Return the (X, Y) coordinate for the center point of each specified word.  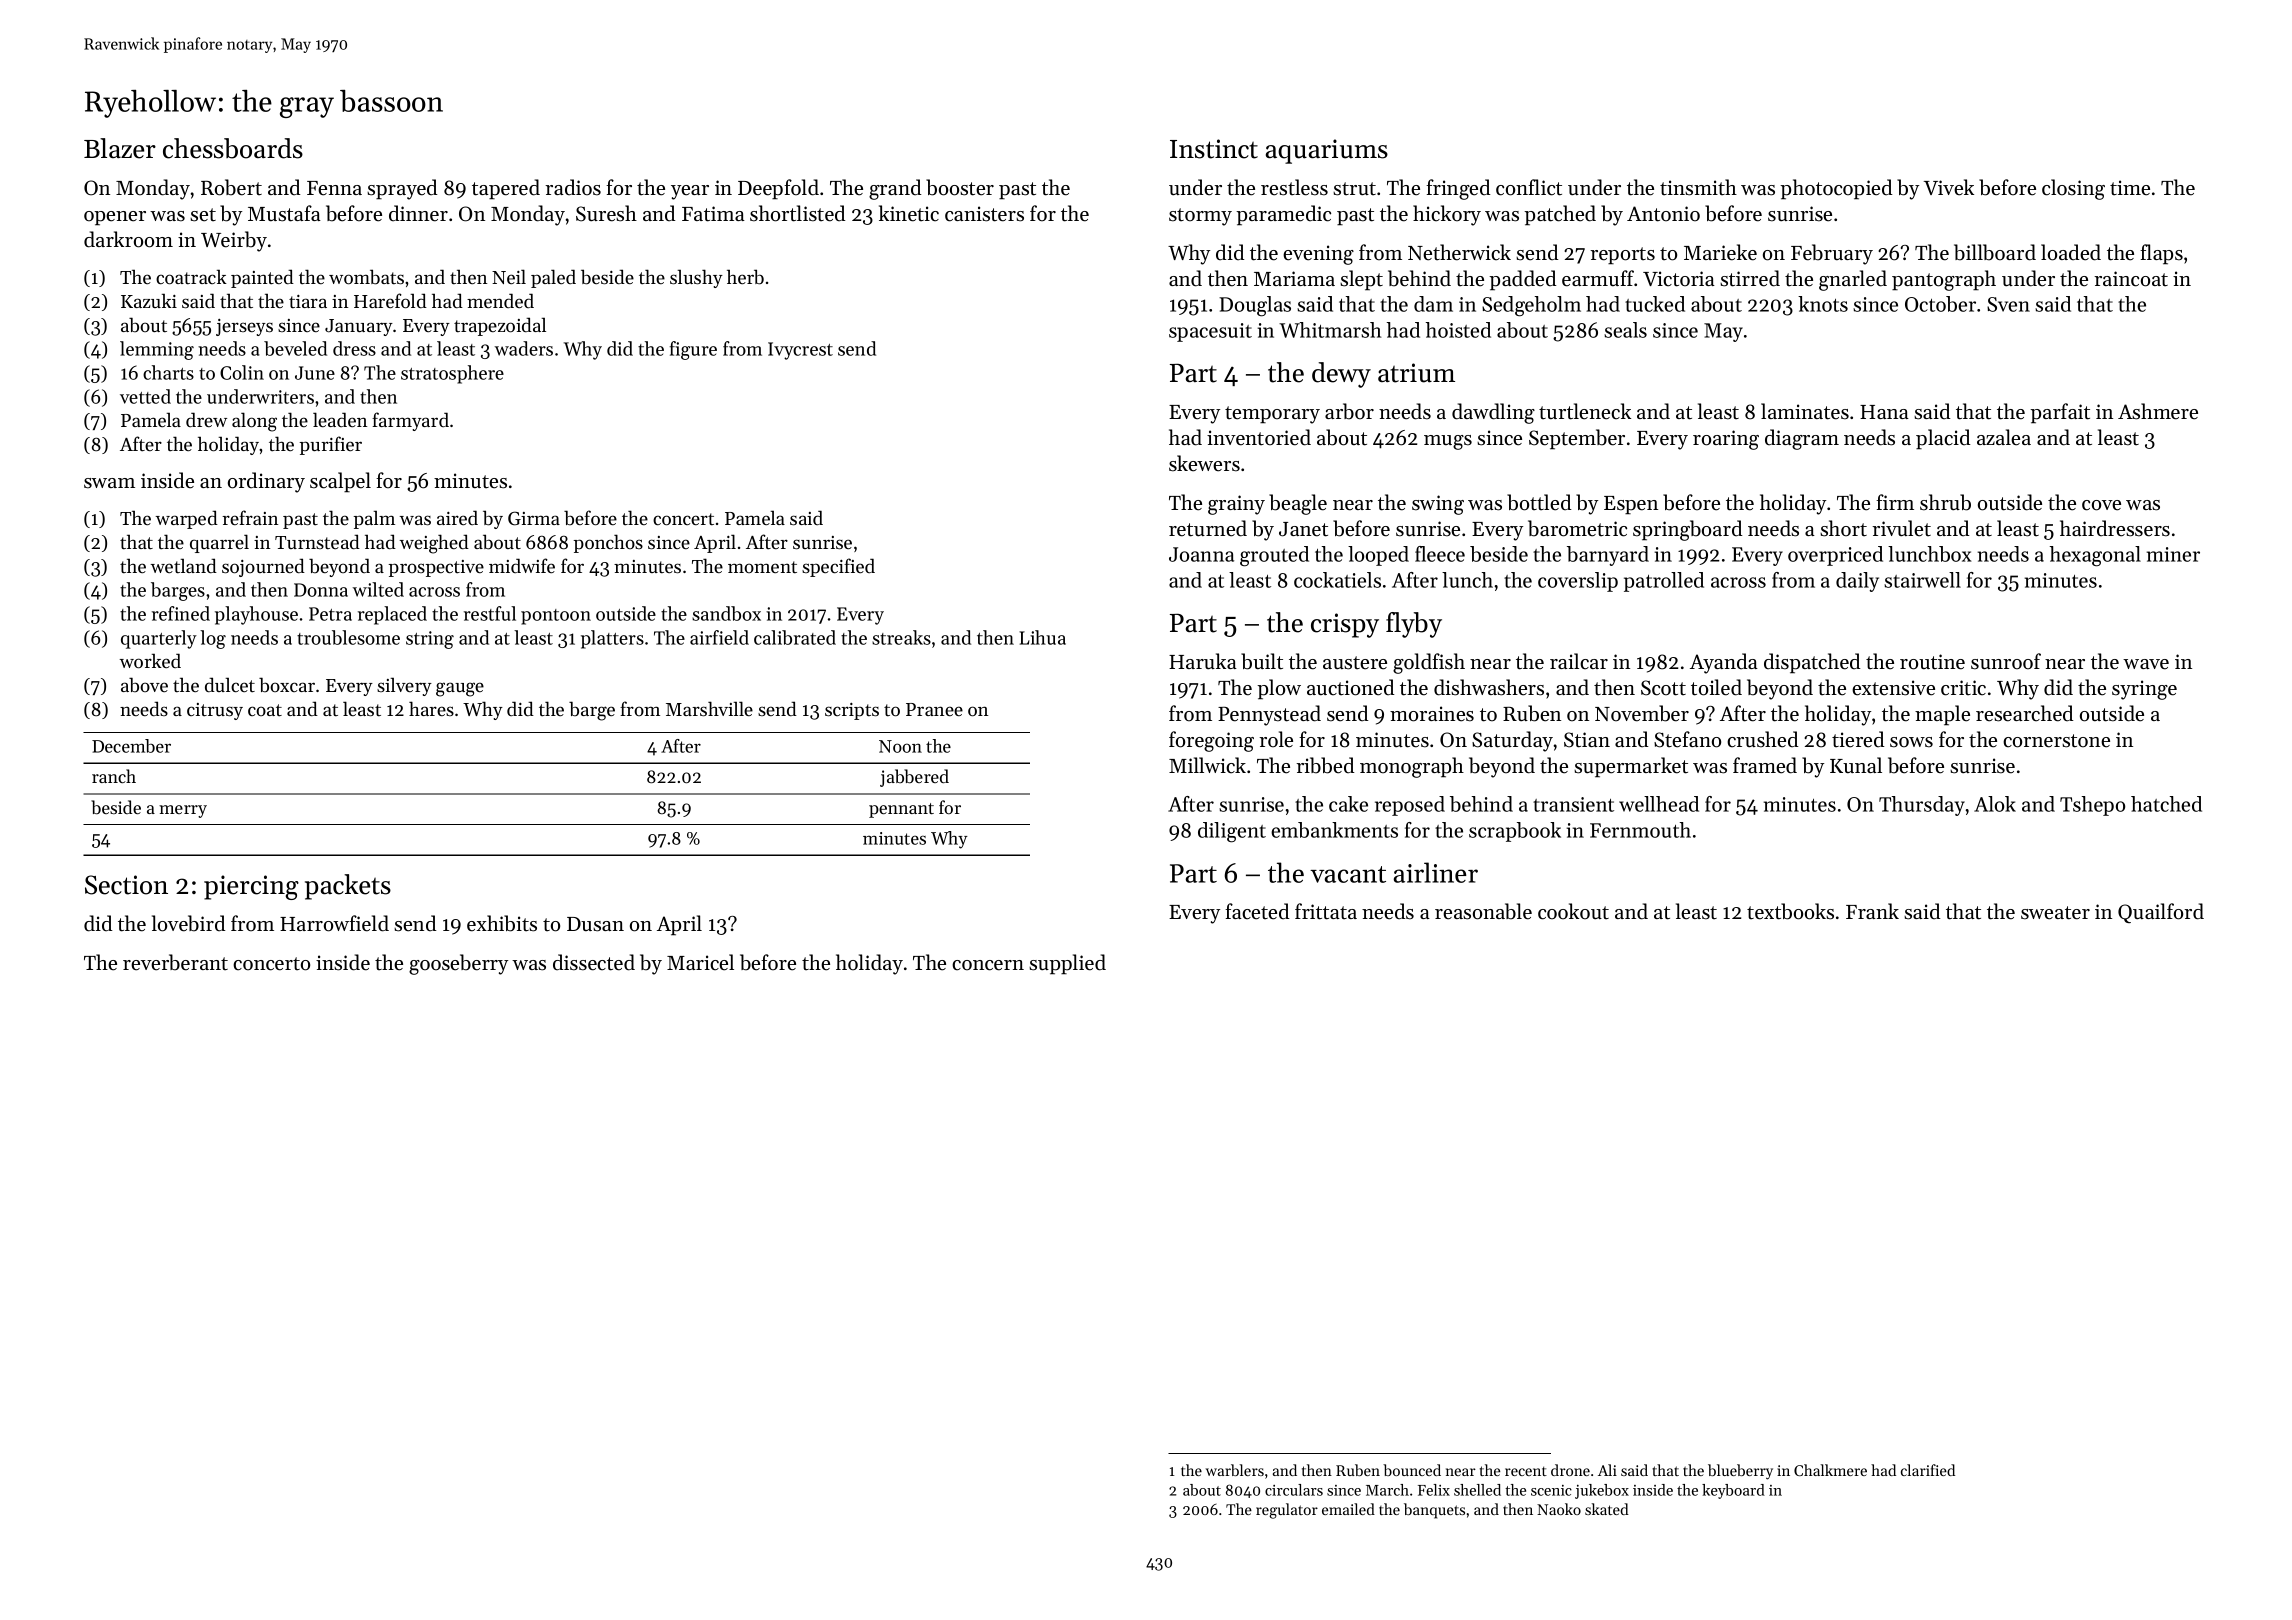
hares (431, 708)
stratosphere (452, 374)
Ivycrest (800, 351)
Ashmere (2158, 411)
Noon (900, 746)
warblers (1235, 1470)
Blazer (120, 148)
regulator (1287, 1511)
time (2130, 188)
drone (1570, 1470)
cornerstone (2056, 741)
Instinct (1214, 149)
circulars (1294, 1490)
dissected (594, 962)
